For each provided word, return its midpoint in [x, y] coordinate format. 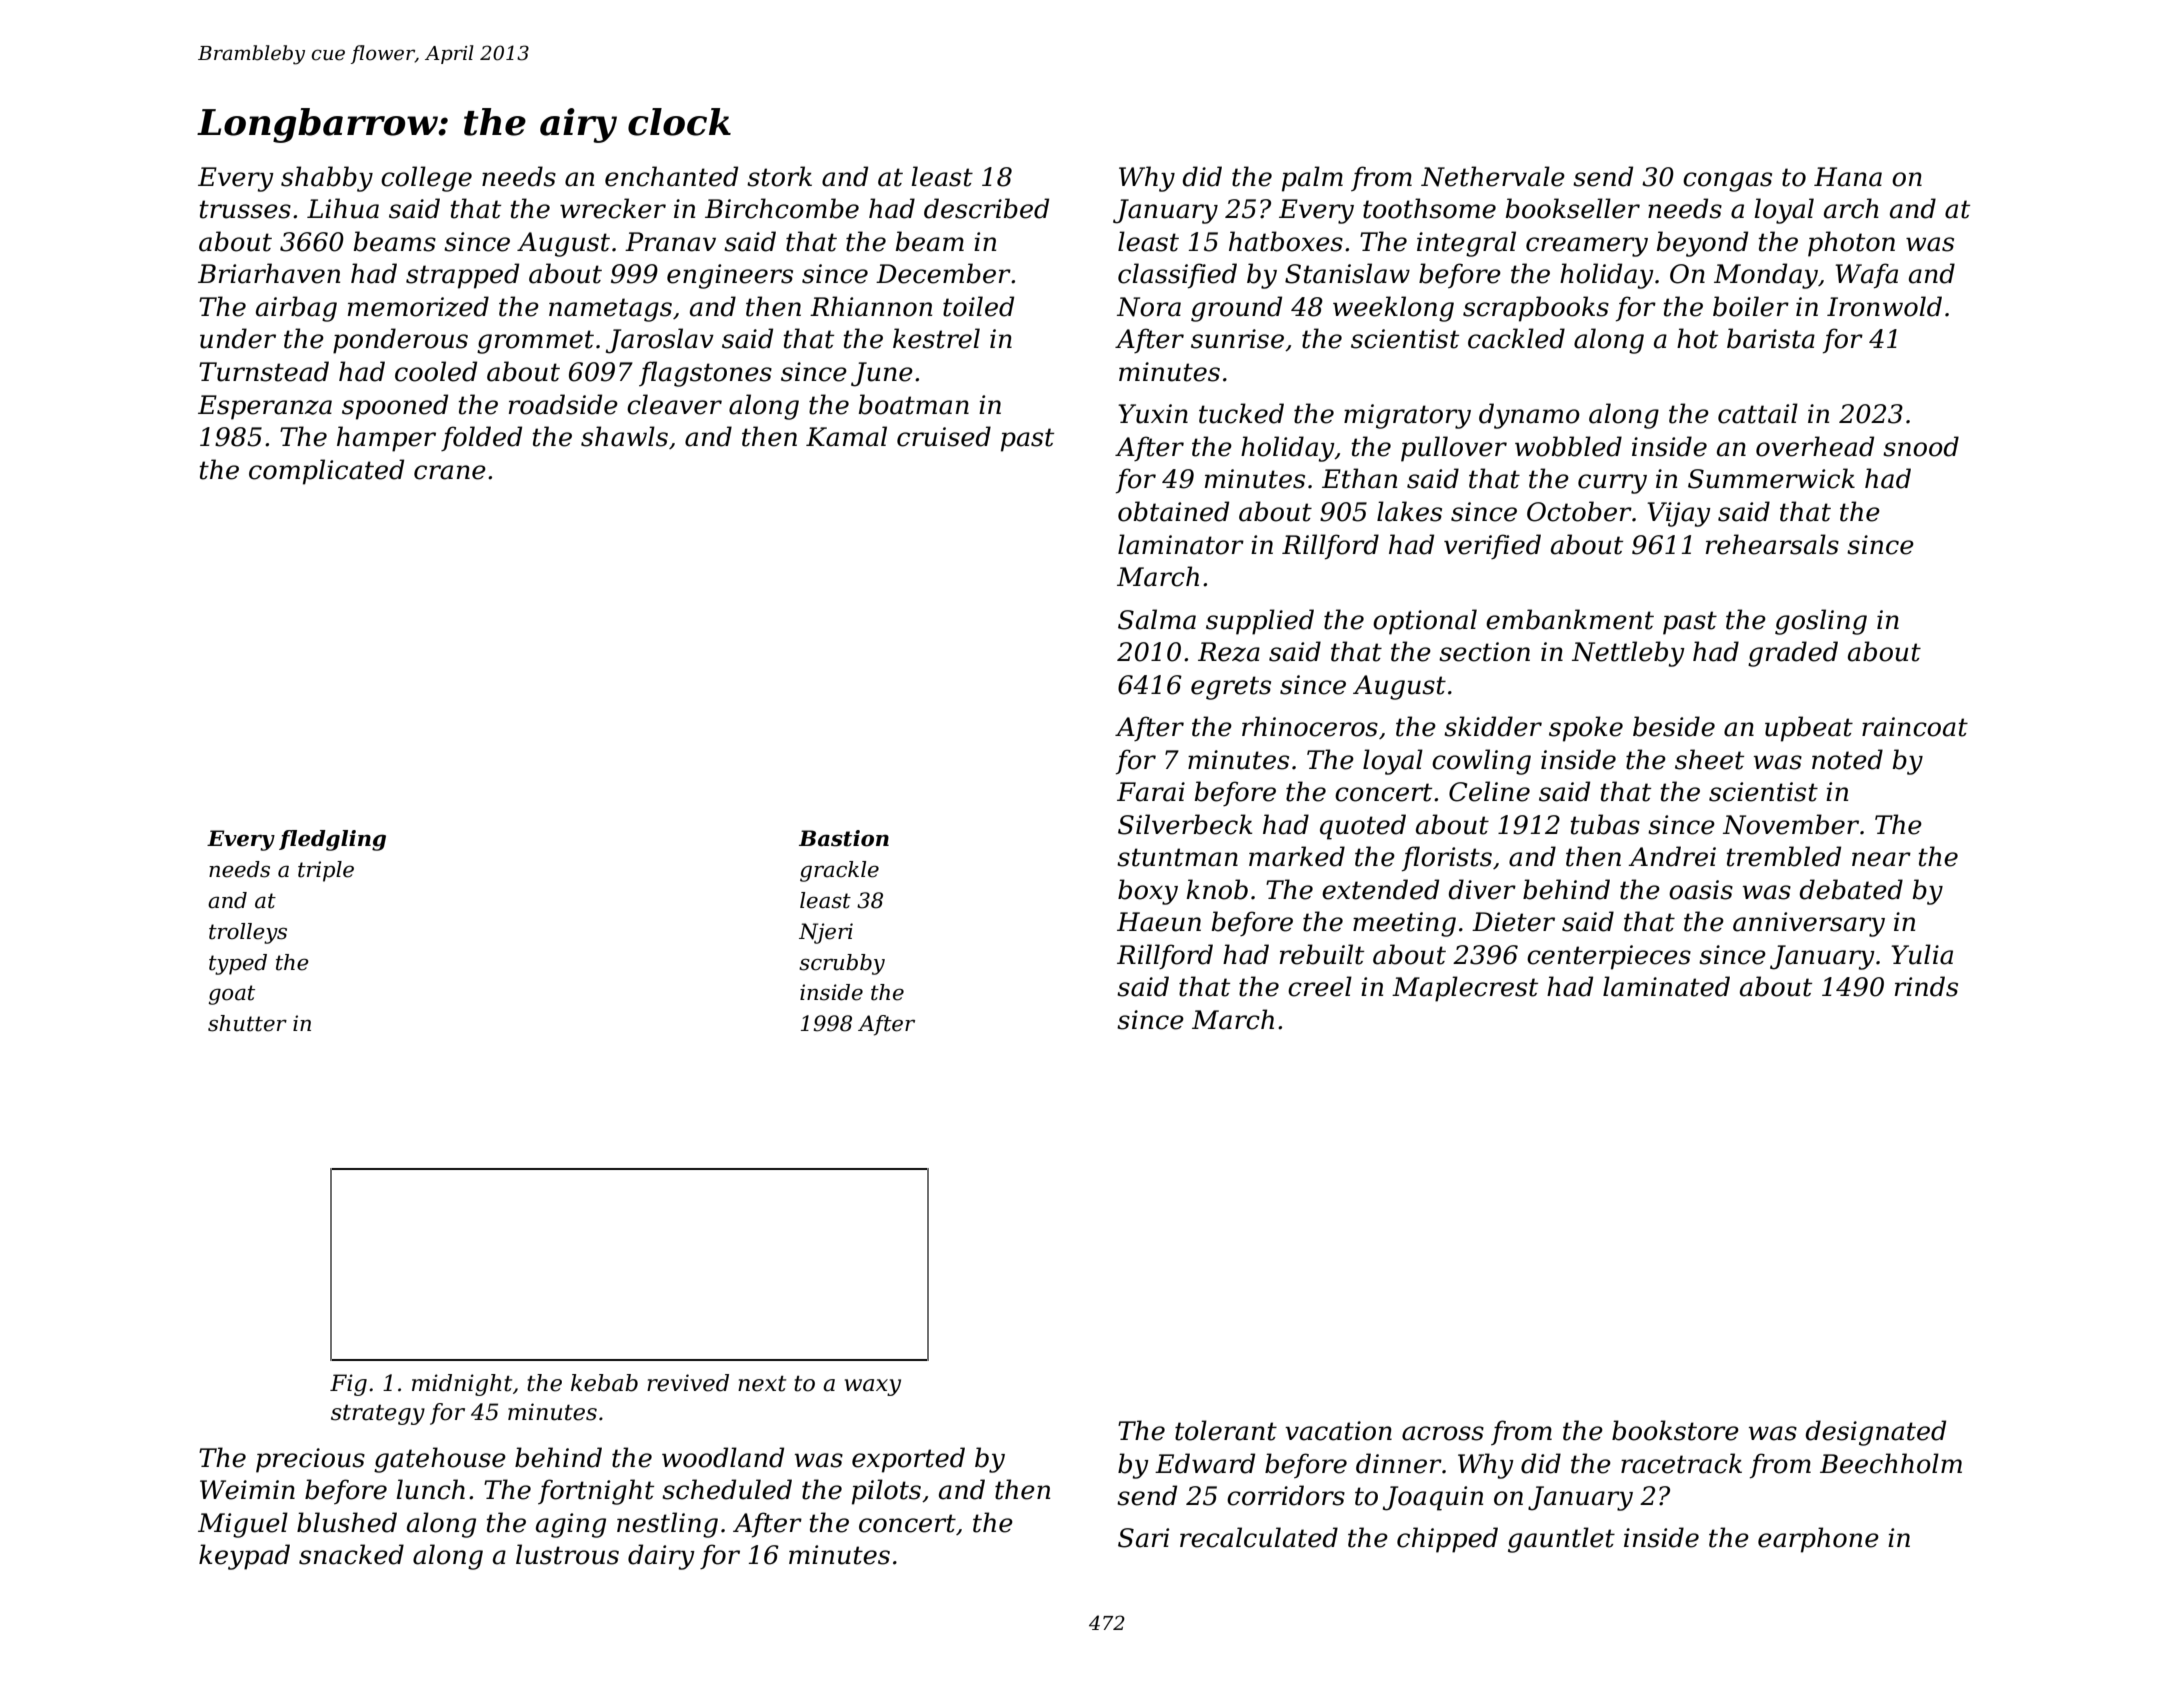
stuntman [1177, 857]
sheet [1709, 759]
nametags [610, 310]
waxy [873, 1387]
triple [326, 871]
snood [1921, 446]
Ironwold [1884, 306]
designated [1875, 1433]
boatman [914, 404]
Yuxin [1153, 414]
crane [450, 472]
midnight [462, 1385]
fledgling [332, 840]
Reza [1229, 652]
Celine [1489, 791]
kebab [604, 1383]
